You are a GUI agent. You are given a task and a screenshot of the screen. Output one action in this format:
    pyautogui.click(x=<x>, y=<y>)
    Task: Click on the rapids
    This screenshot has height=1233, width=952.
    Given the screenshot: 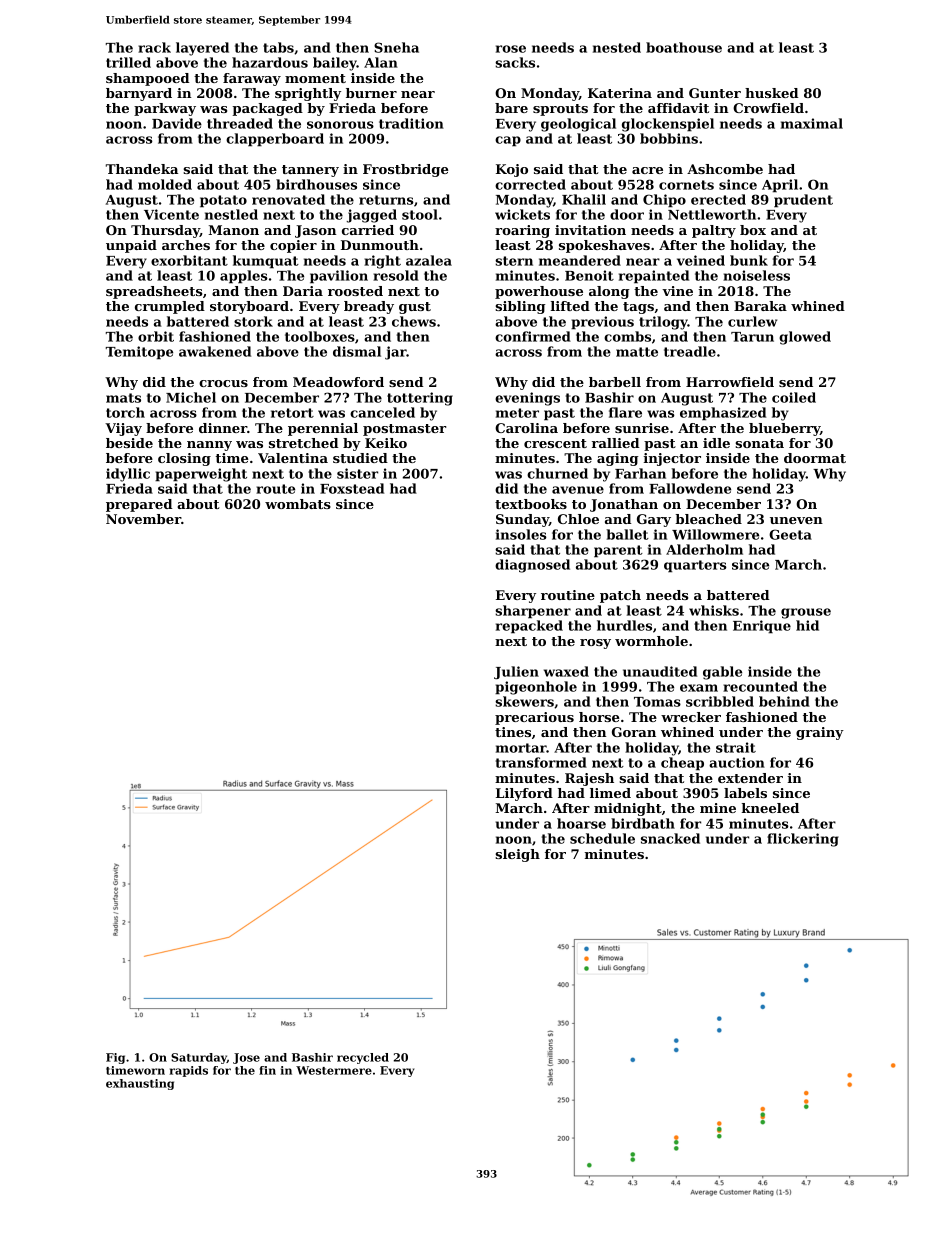 What is the action you would take?
    pyautogui.click(x=189, y=1071)
